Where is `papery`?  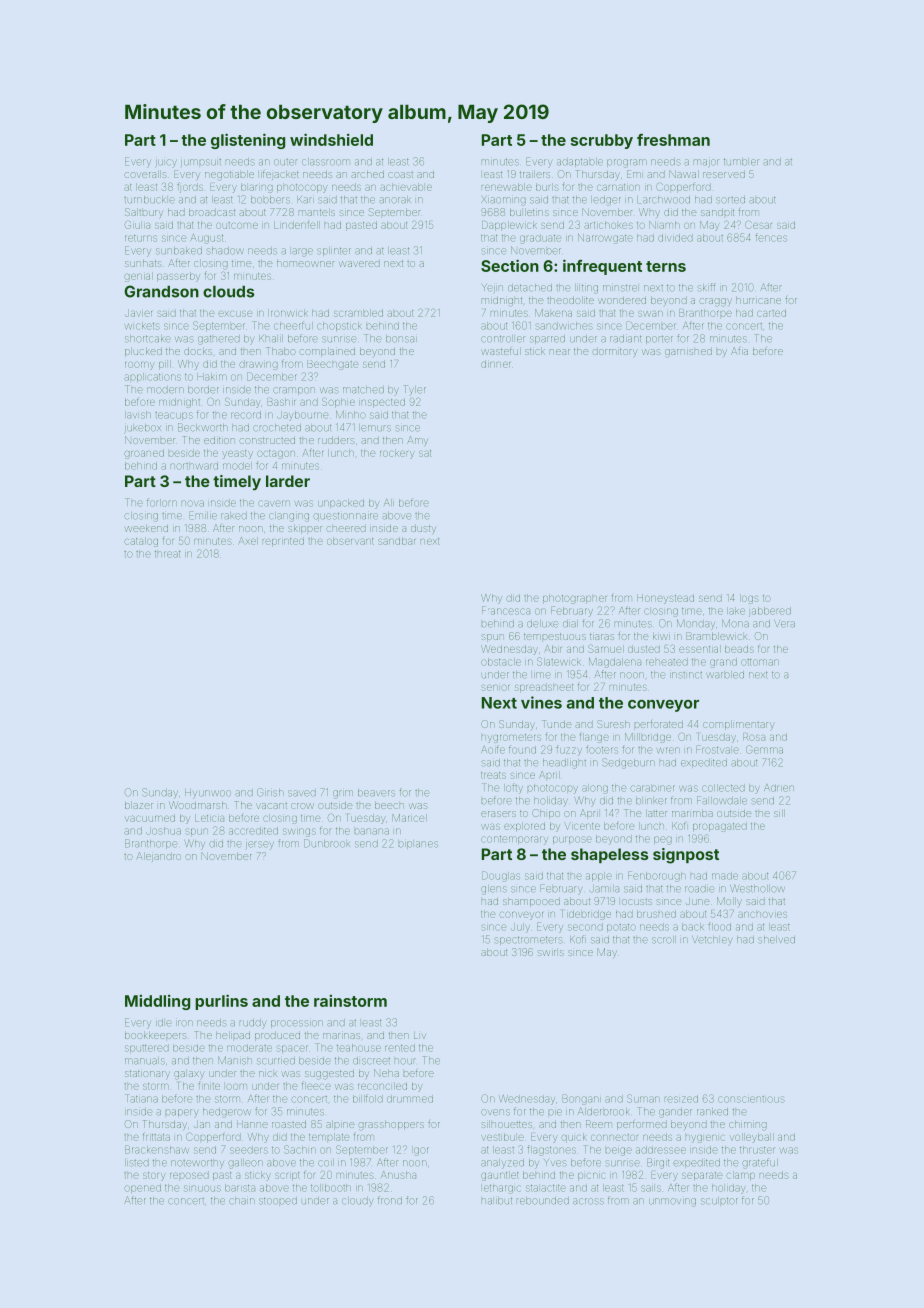 papery is located at coordinates (182, 1113).
